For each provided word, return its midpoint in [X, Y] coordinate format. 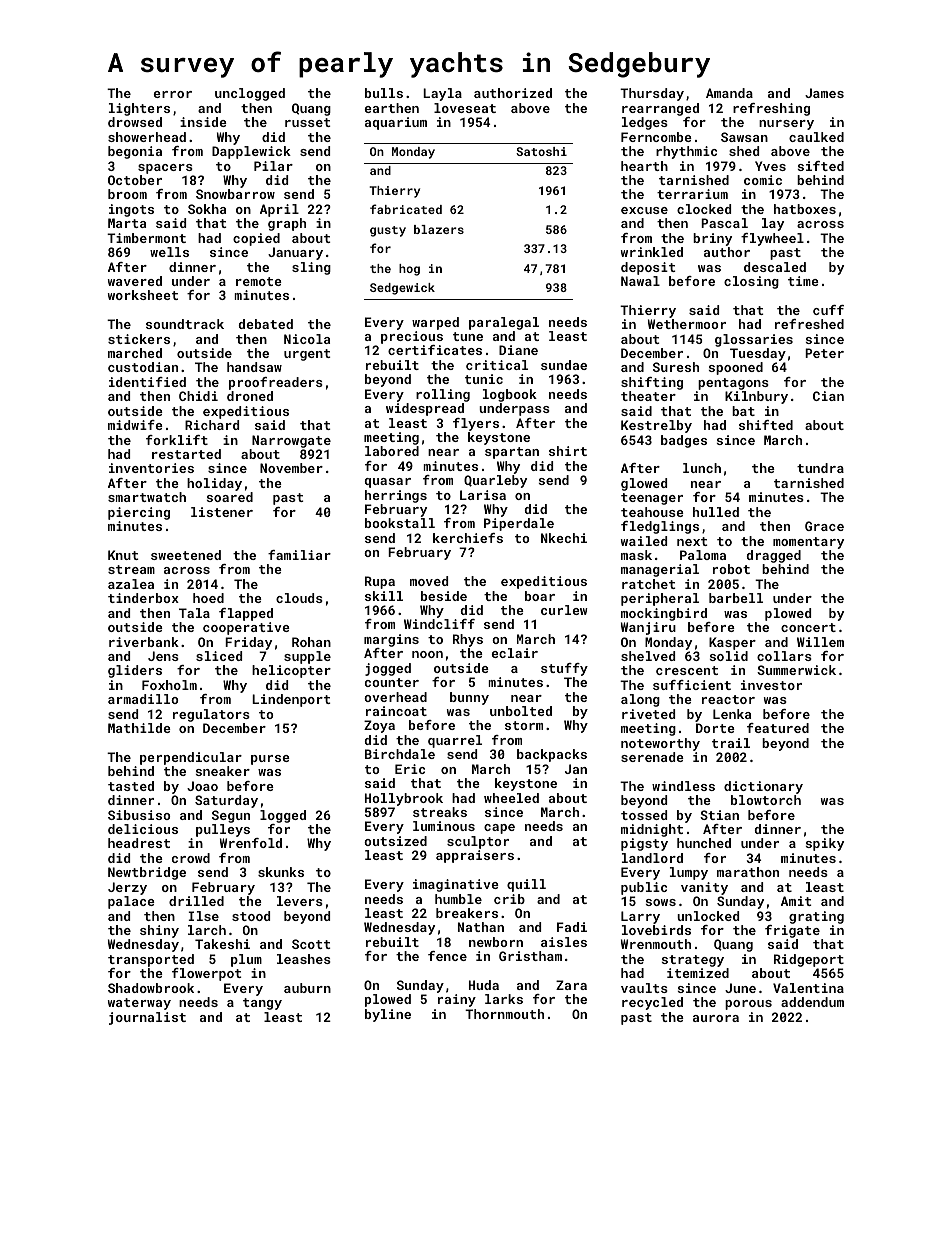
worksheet [143, 295]
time [803, 281]
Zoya [379, 726]
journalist [147, 1018]
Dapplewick [251, 152]
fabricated [406, 209]
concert [808, 627]
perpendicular [191, 758]
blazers [439, 229]
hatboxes [805, 209]
